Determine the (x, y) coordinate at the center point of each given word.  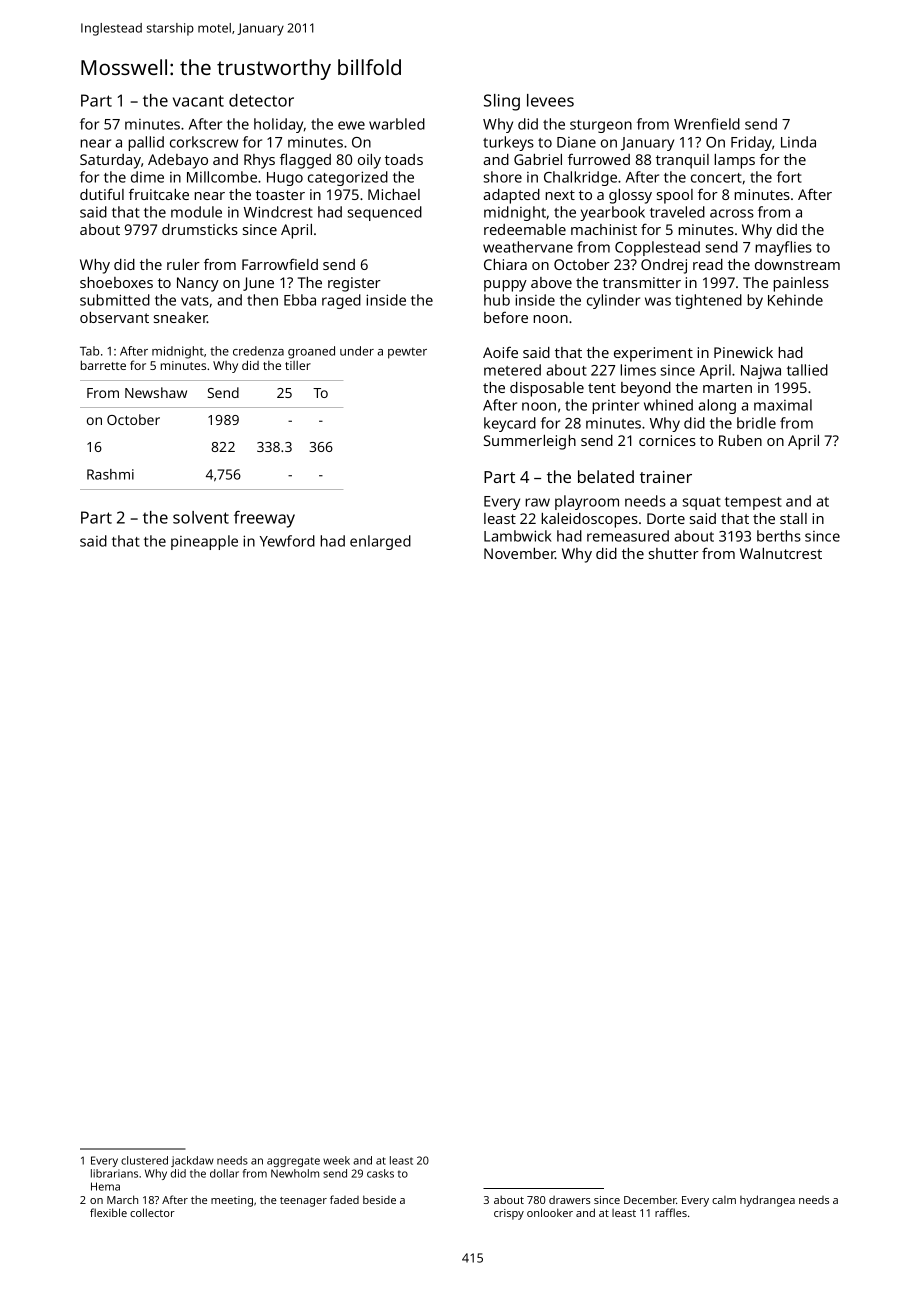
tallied (807, 370)
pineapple (204, 542)
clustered (144, 1160)
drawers (570, 1200)
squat (702, 503)
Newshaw (156, 392)
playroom (587, 502)
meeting (232, 1201)
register (354, 284)
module (196, 212)
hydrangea (767, 1201)
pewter (407, 353)
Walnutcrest (781, 553)
